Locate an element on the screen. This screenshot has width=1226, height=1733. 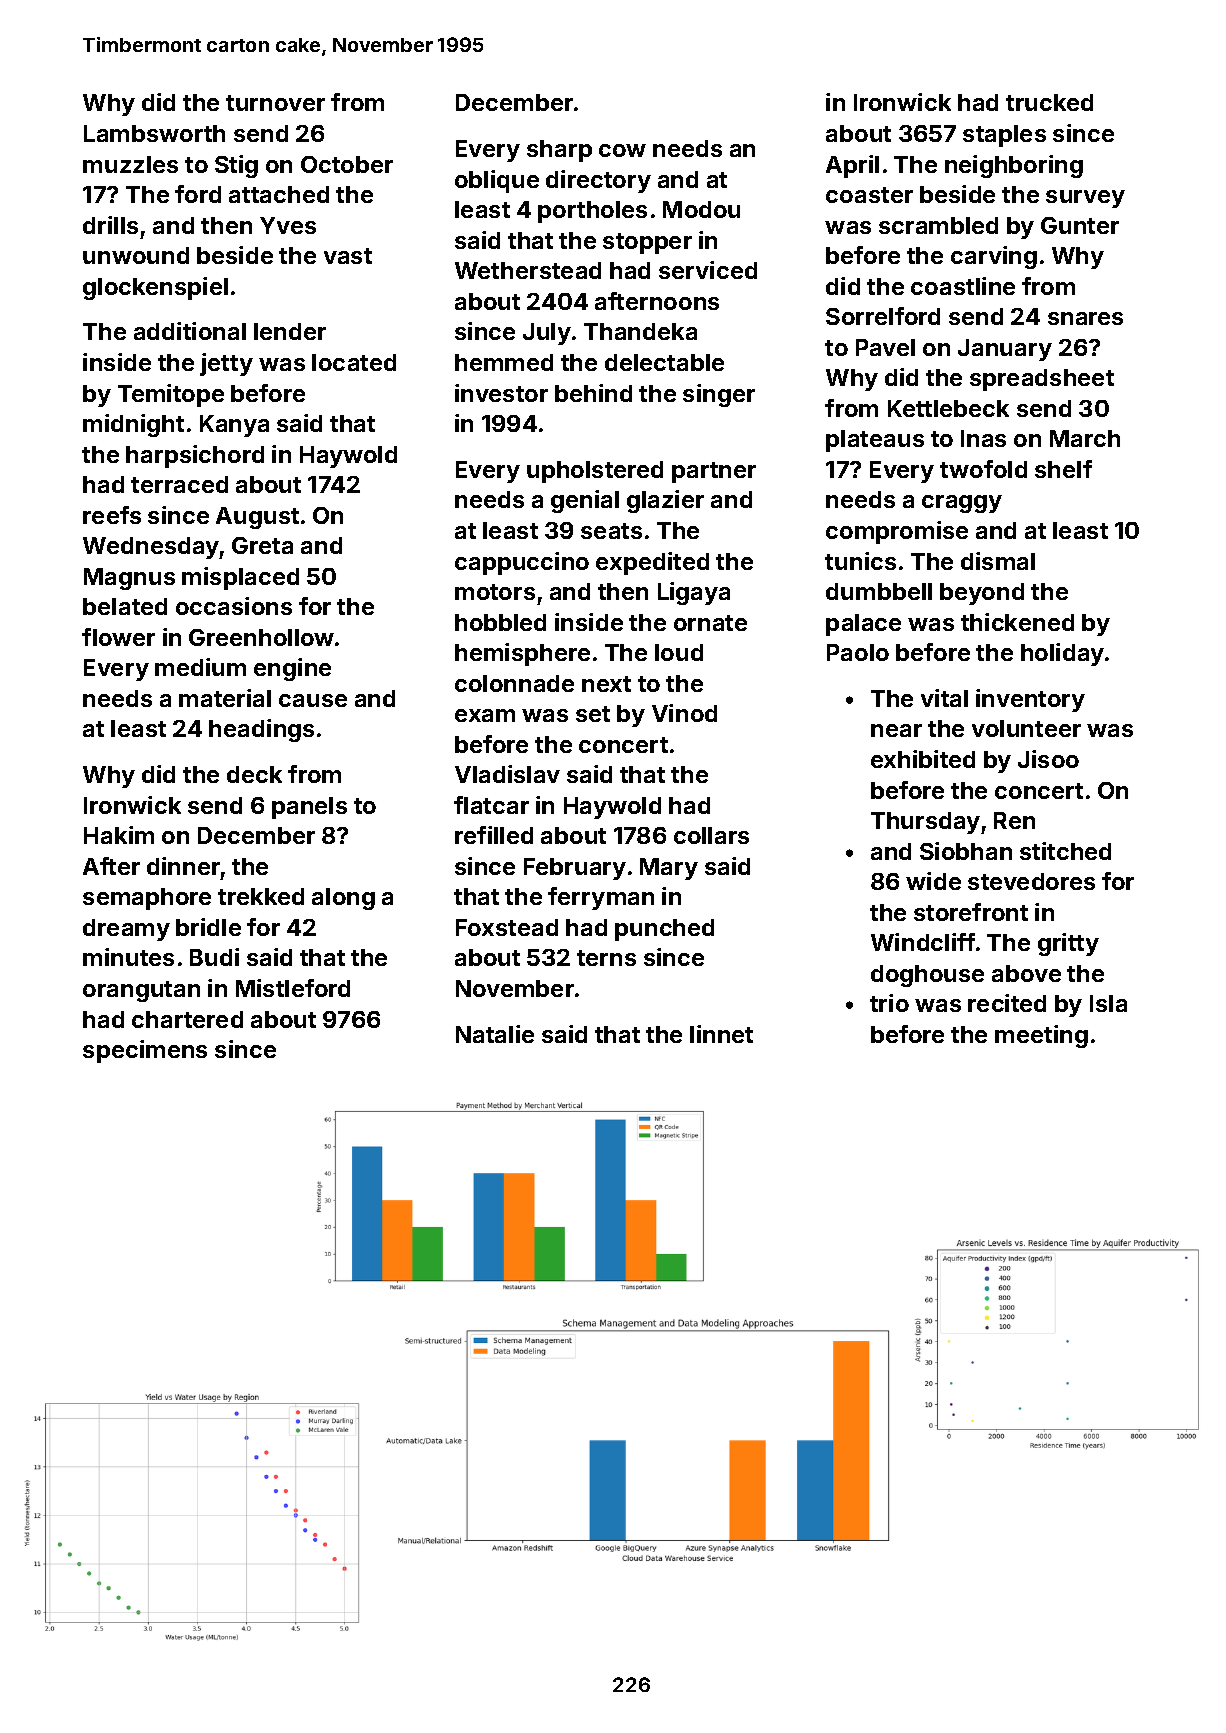
delectable is located at coordinates (664, 362).
